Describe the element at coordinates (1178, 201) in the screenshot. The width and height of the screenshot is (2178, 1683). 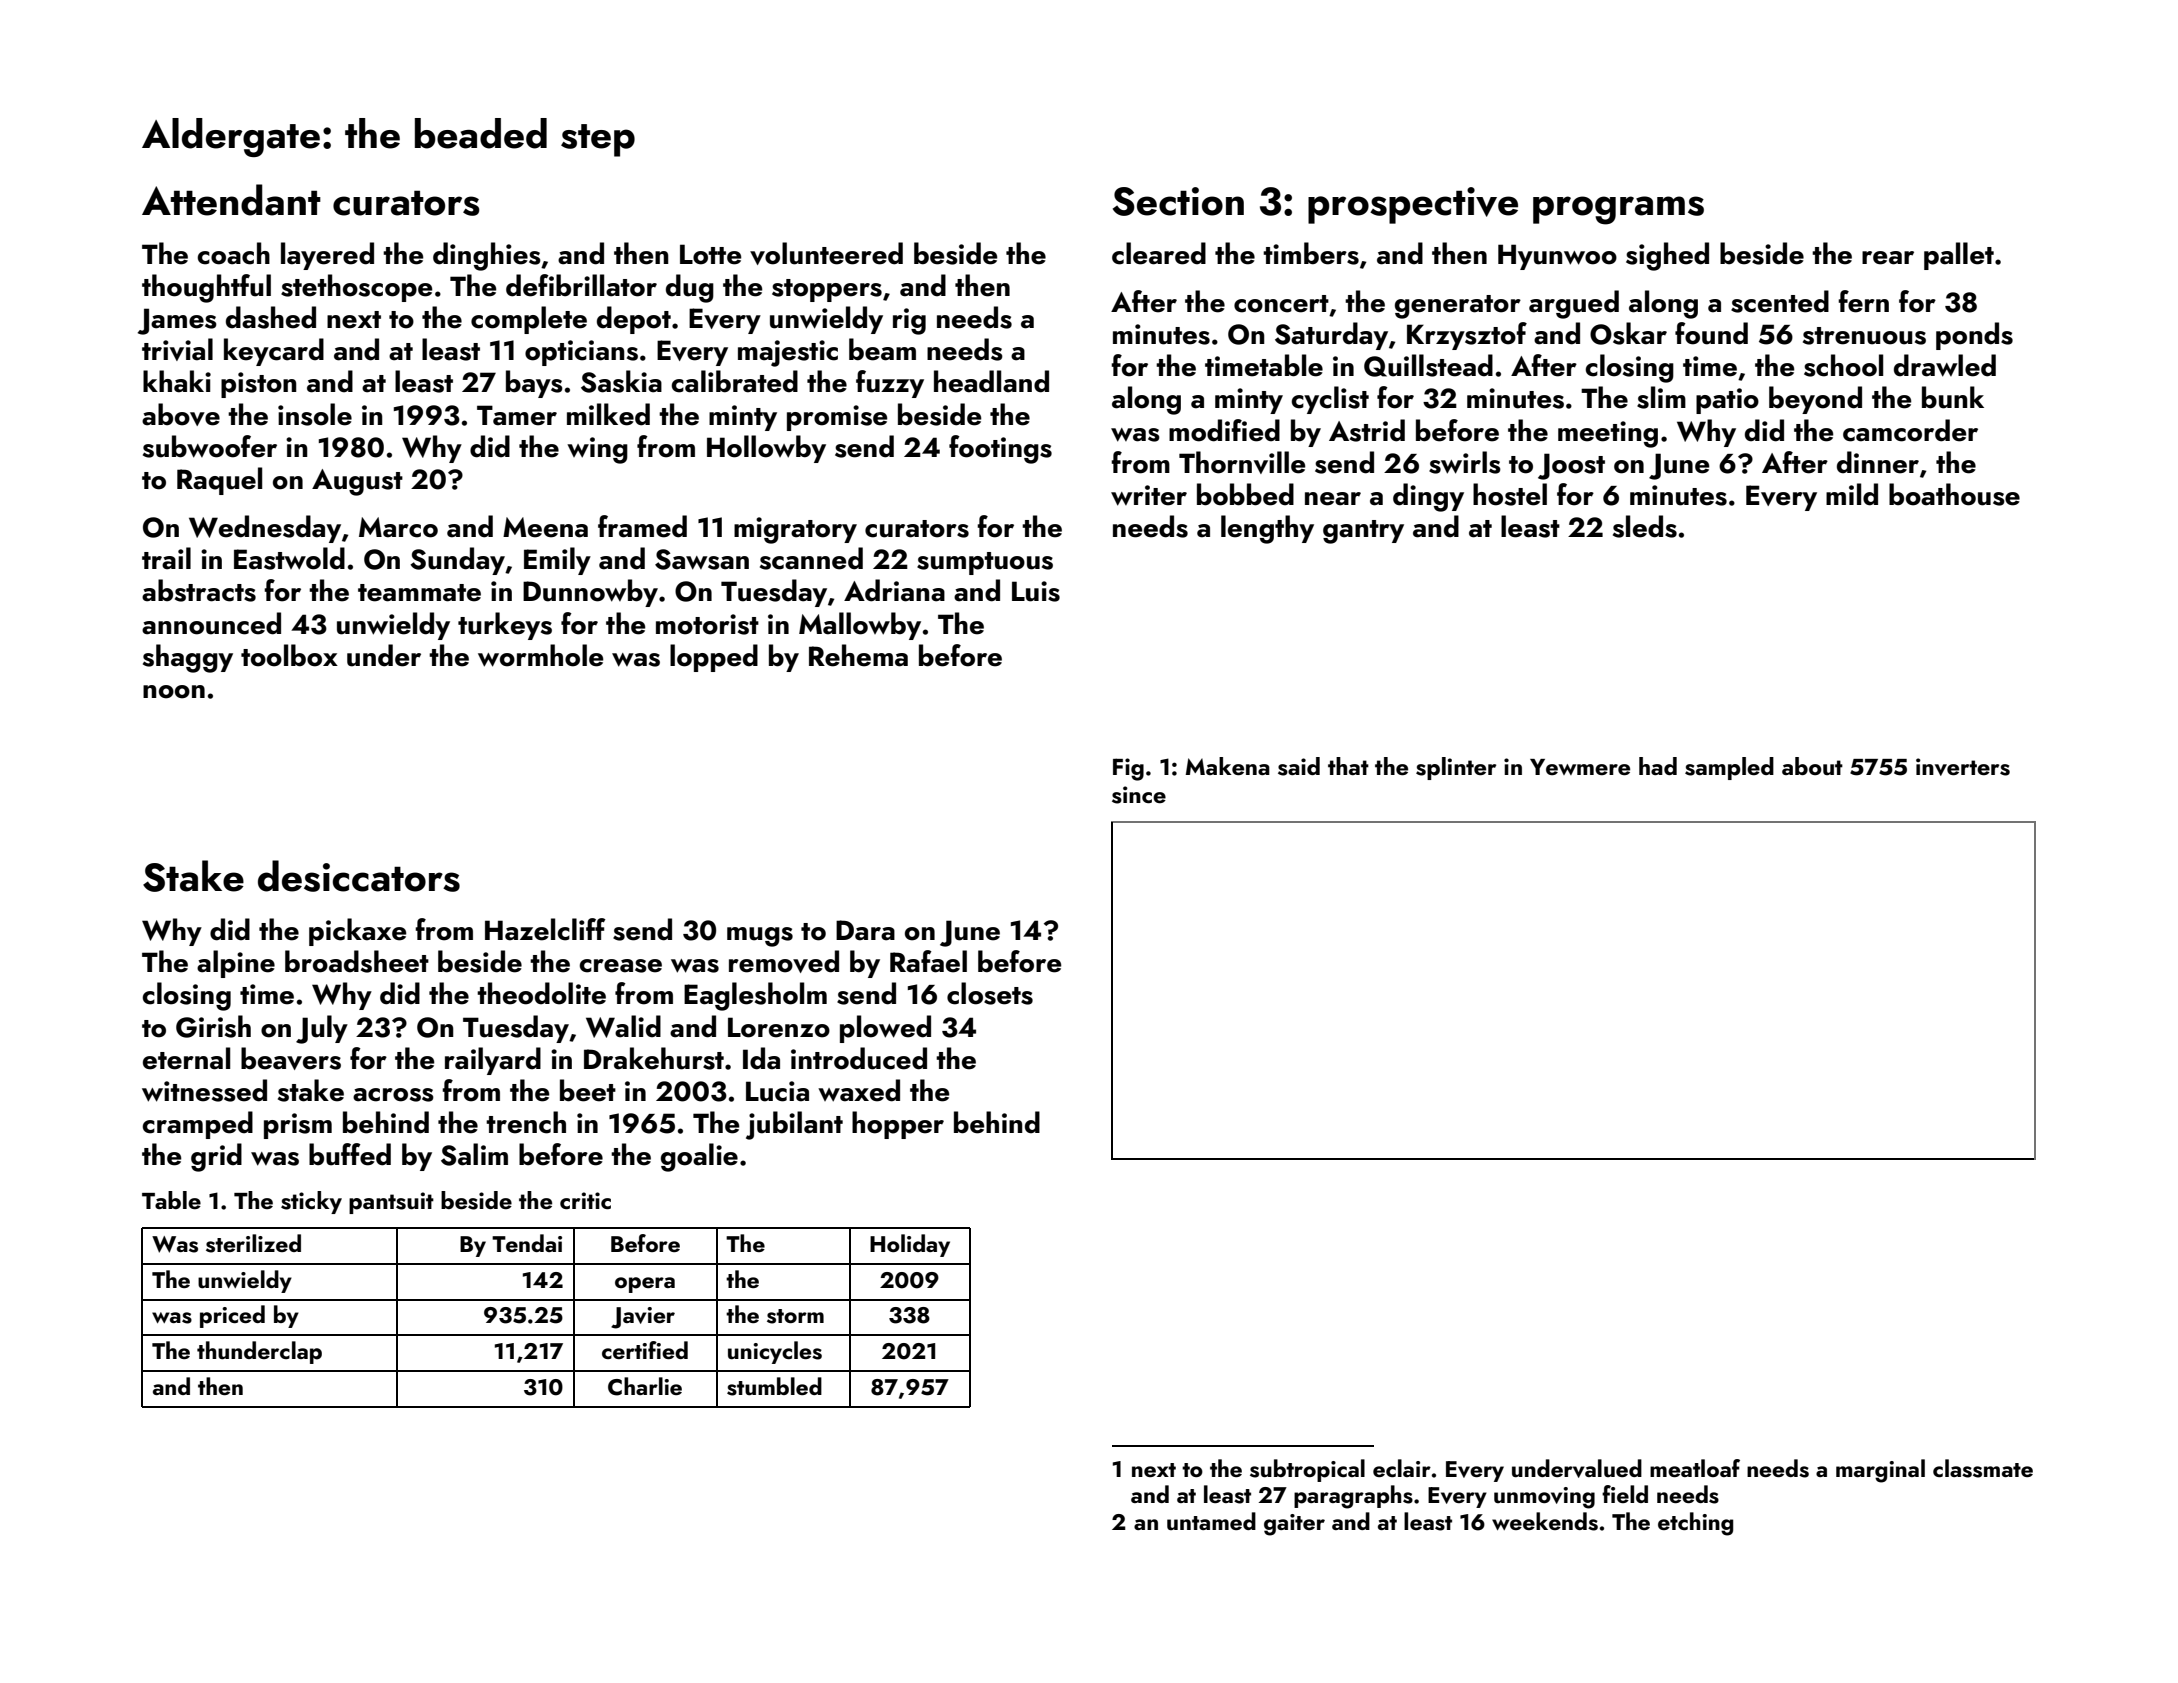
I see `Section` at that location.
